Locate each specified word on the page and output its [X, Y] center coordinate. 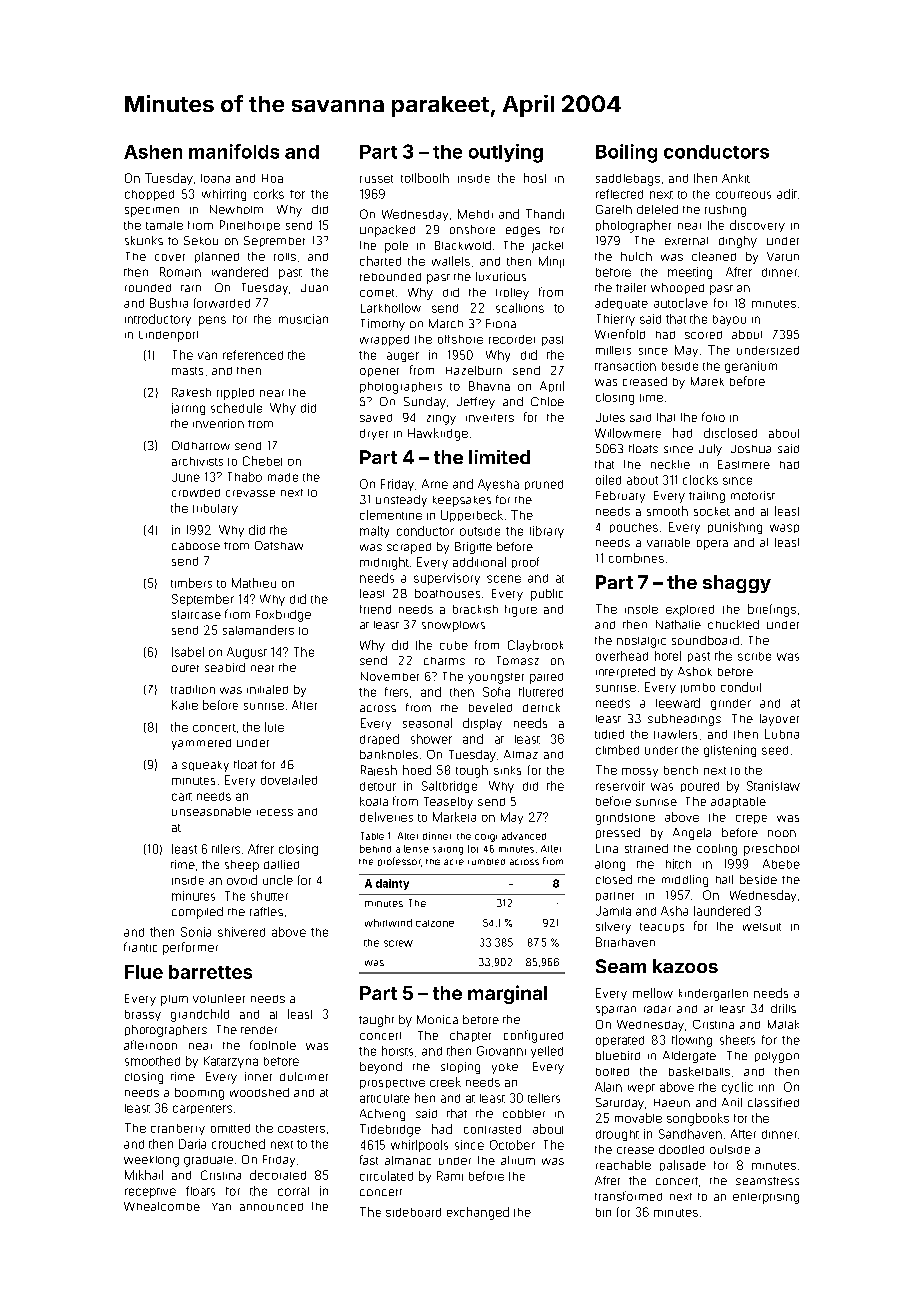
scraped [409, 548]
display [482, 724]
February [620, 497]
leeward [678, 703]
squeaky [205, 766]
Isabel [188, 652]
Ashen [153, 152]
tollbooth [425, 178]
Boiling [626, 153]
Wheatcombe [162, 1206]
